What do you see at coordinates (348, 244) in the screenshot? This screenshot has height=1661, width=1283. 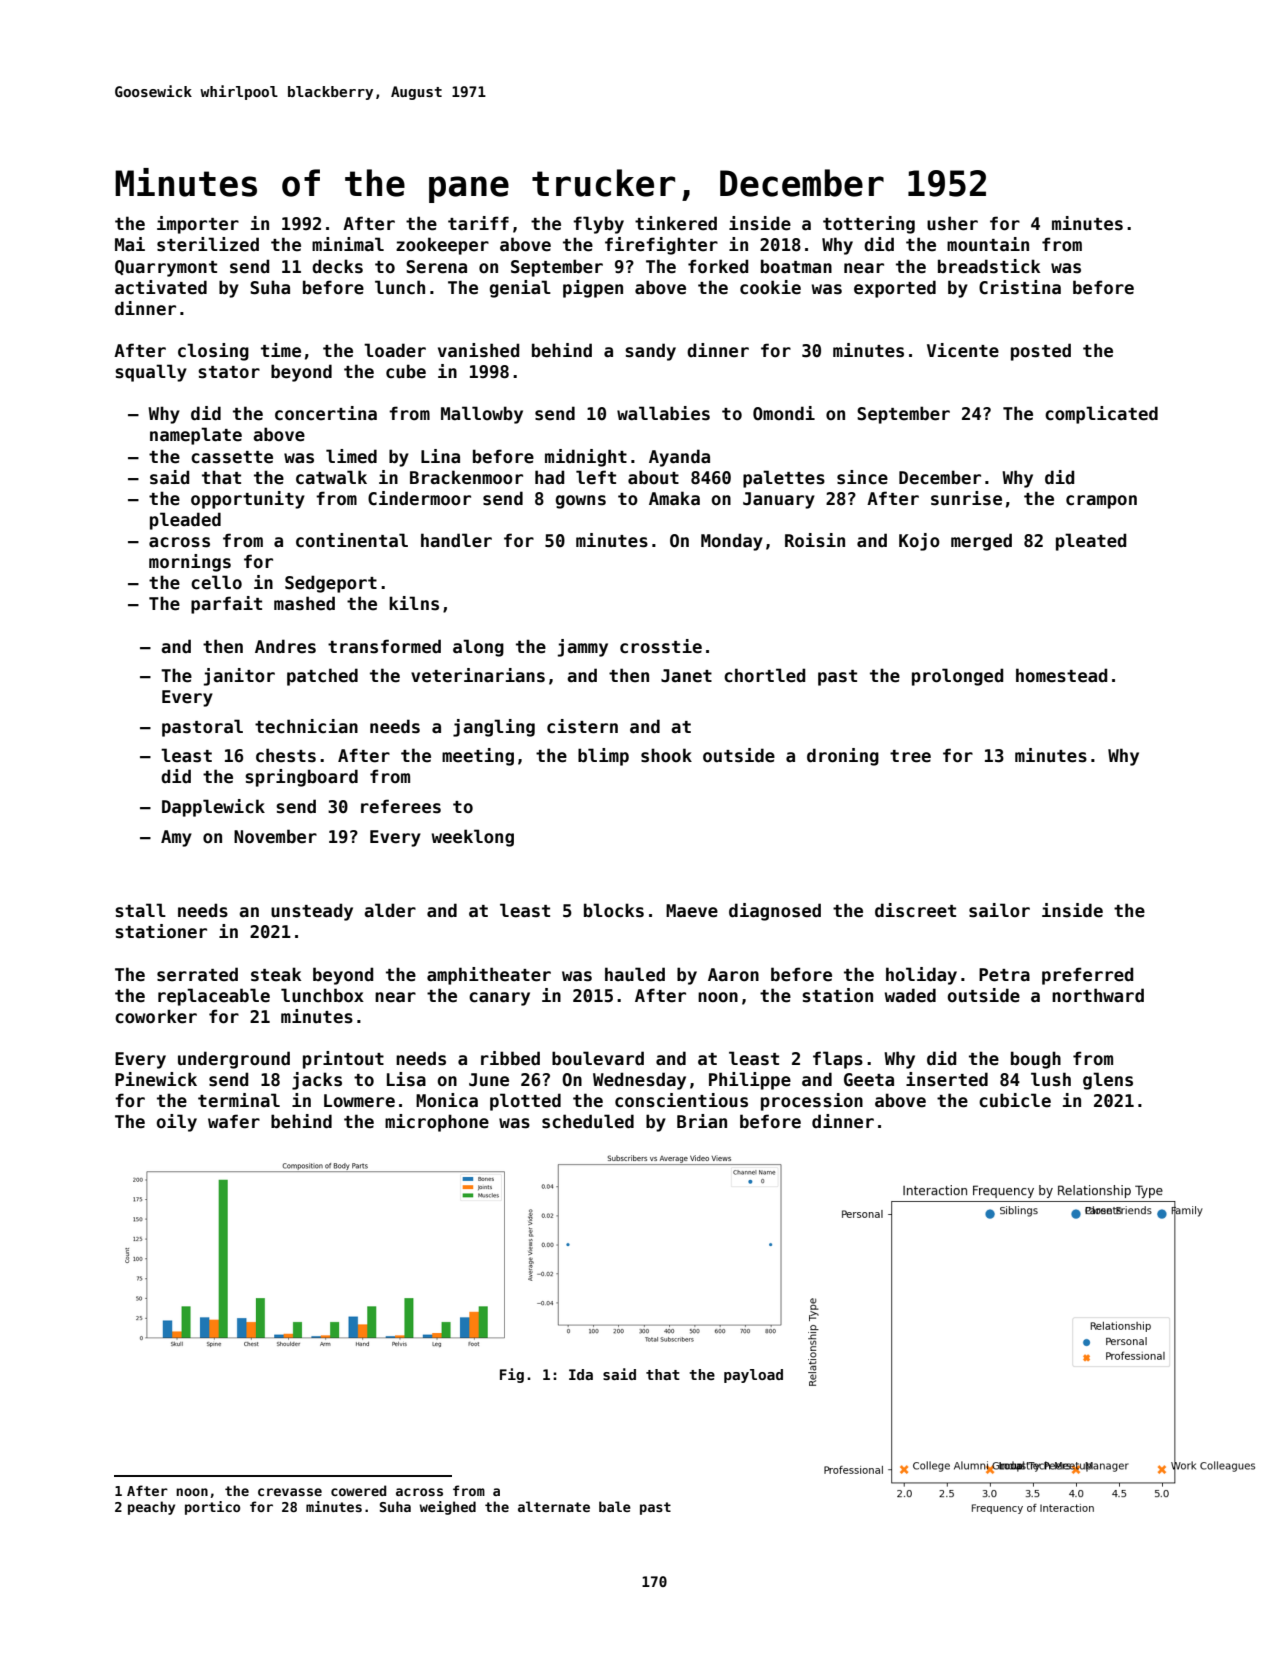 I see `minimal` at bounding box center [348, 244].
